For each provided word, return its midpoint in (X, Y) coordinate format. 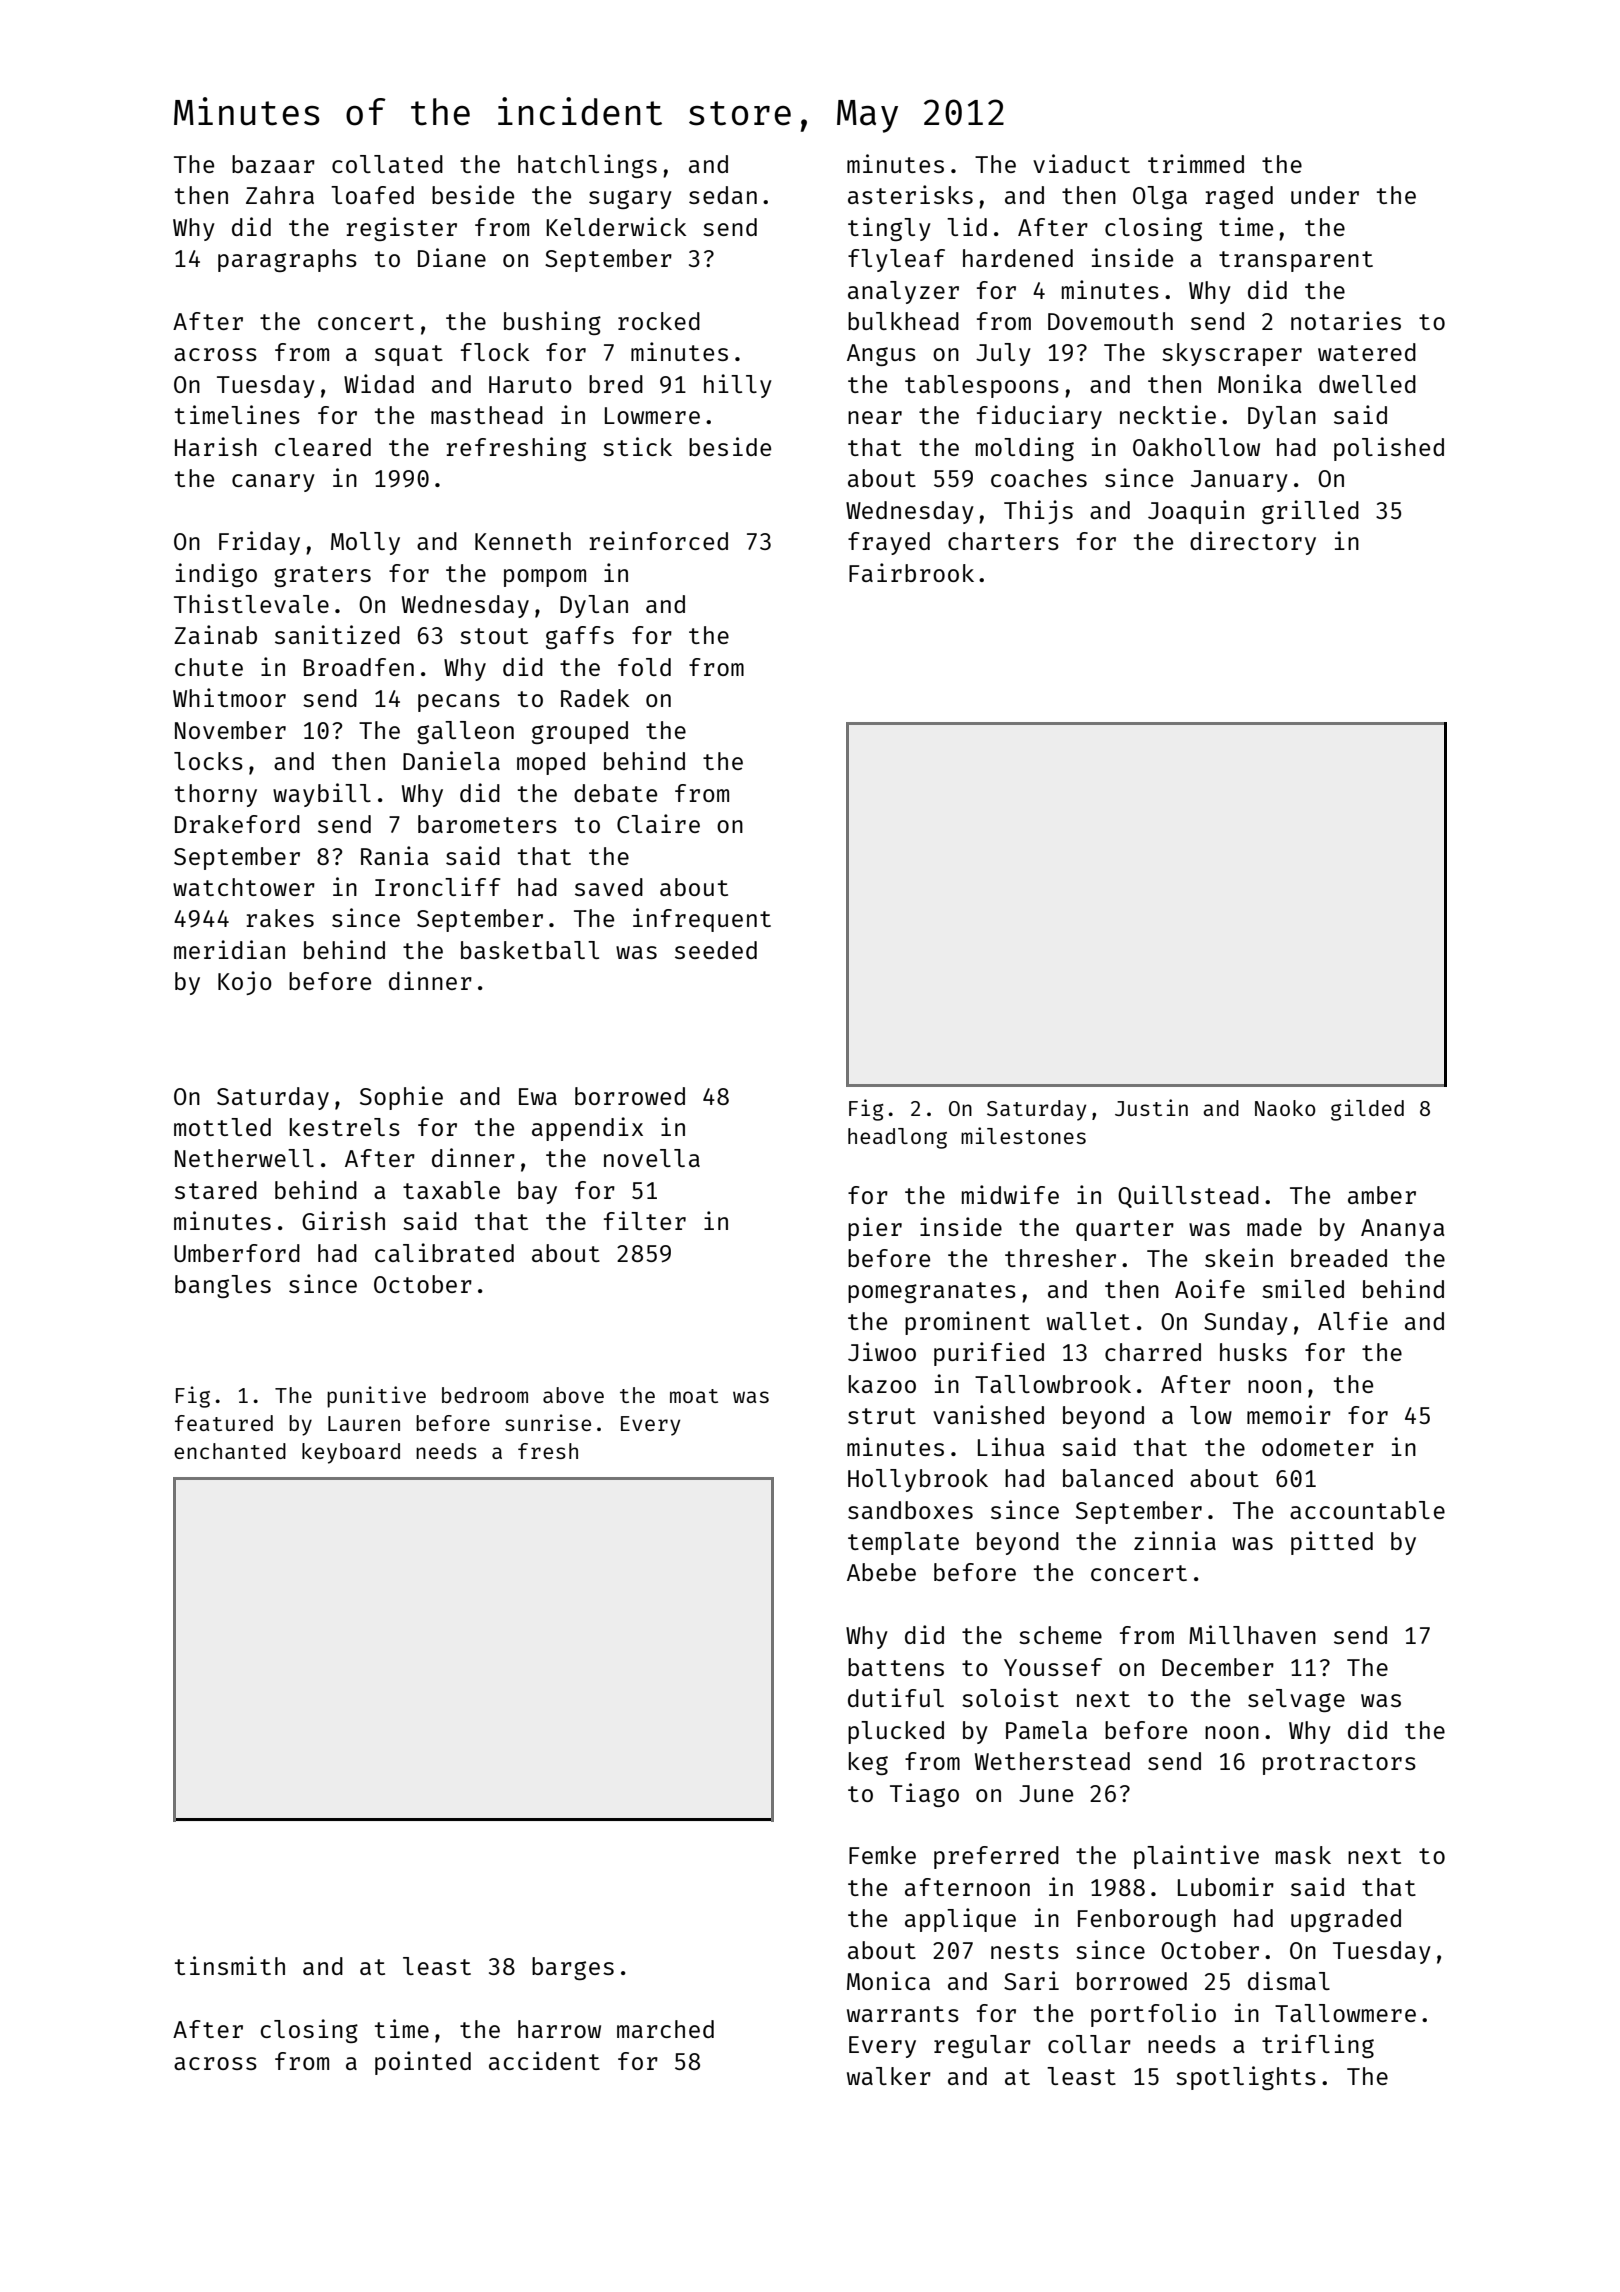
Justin (1151, 1107)
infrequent (702, 920)
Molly (365, 543)
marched (665, 2029)
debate (615, 793)
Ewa (538, 1096)
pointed (423, 2063)
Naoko (1285, 1108)
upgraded (1346, 1920)
